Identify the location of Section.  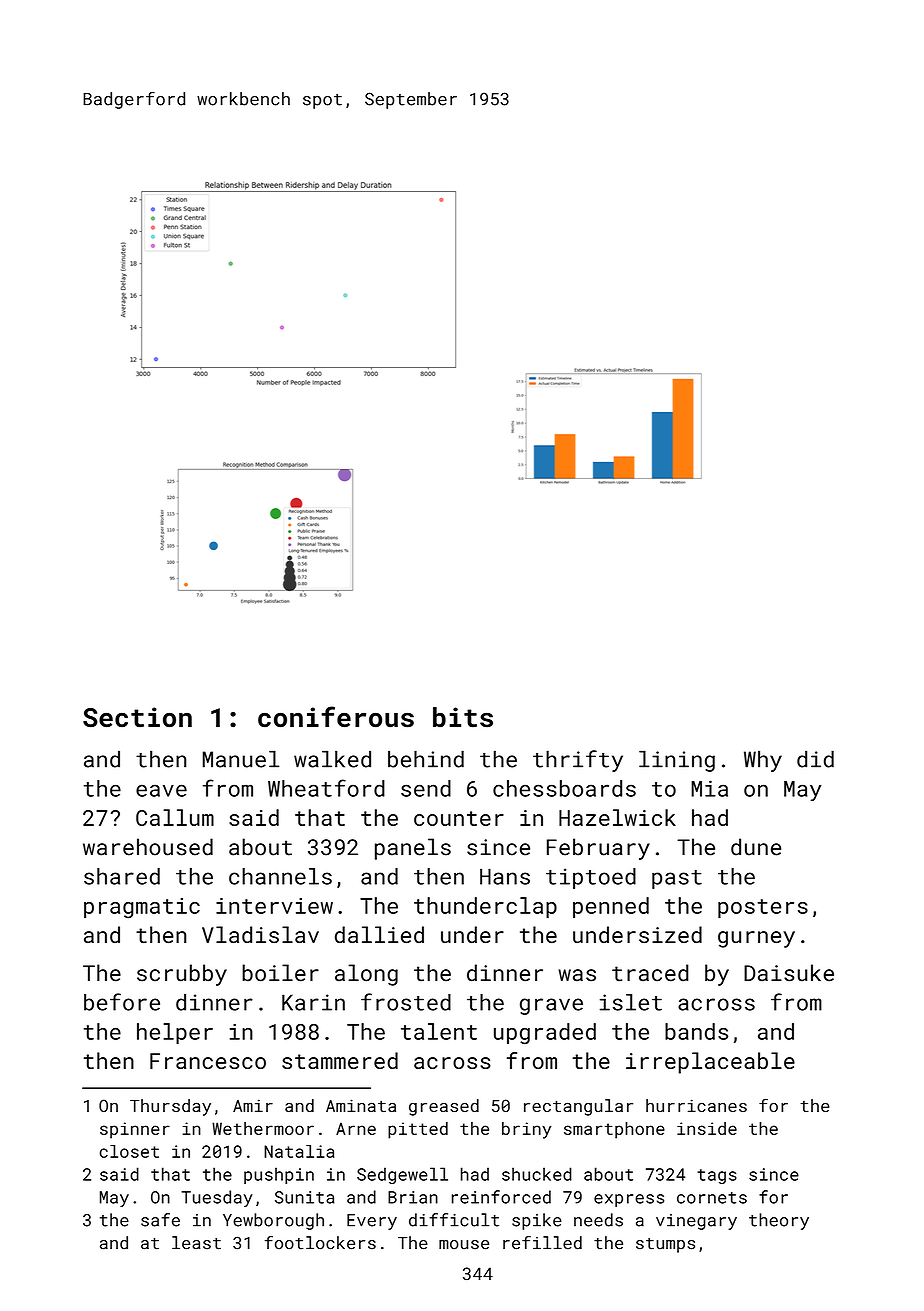
(137, 717).
